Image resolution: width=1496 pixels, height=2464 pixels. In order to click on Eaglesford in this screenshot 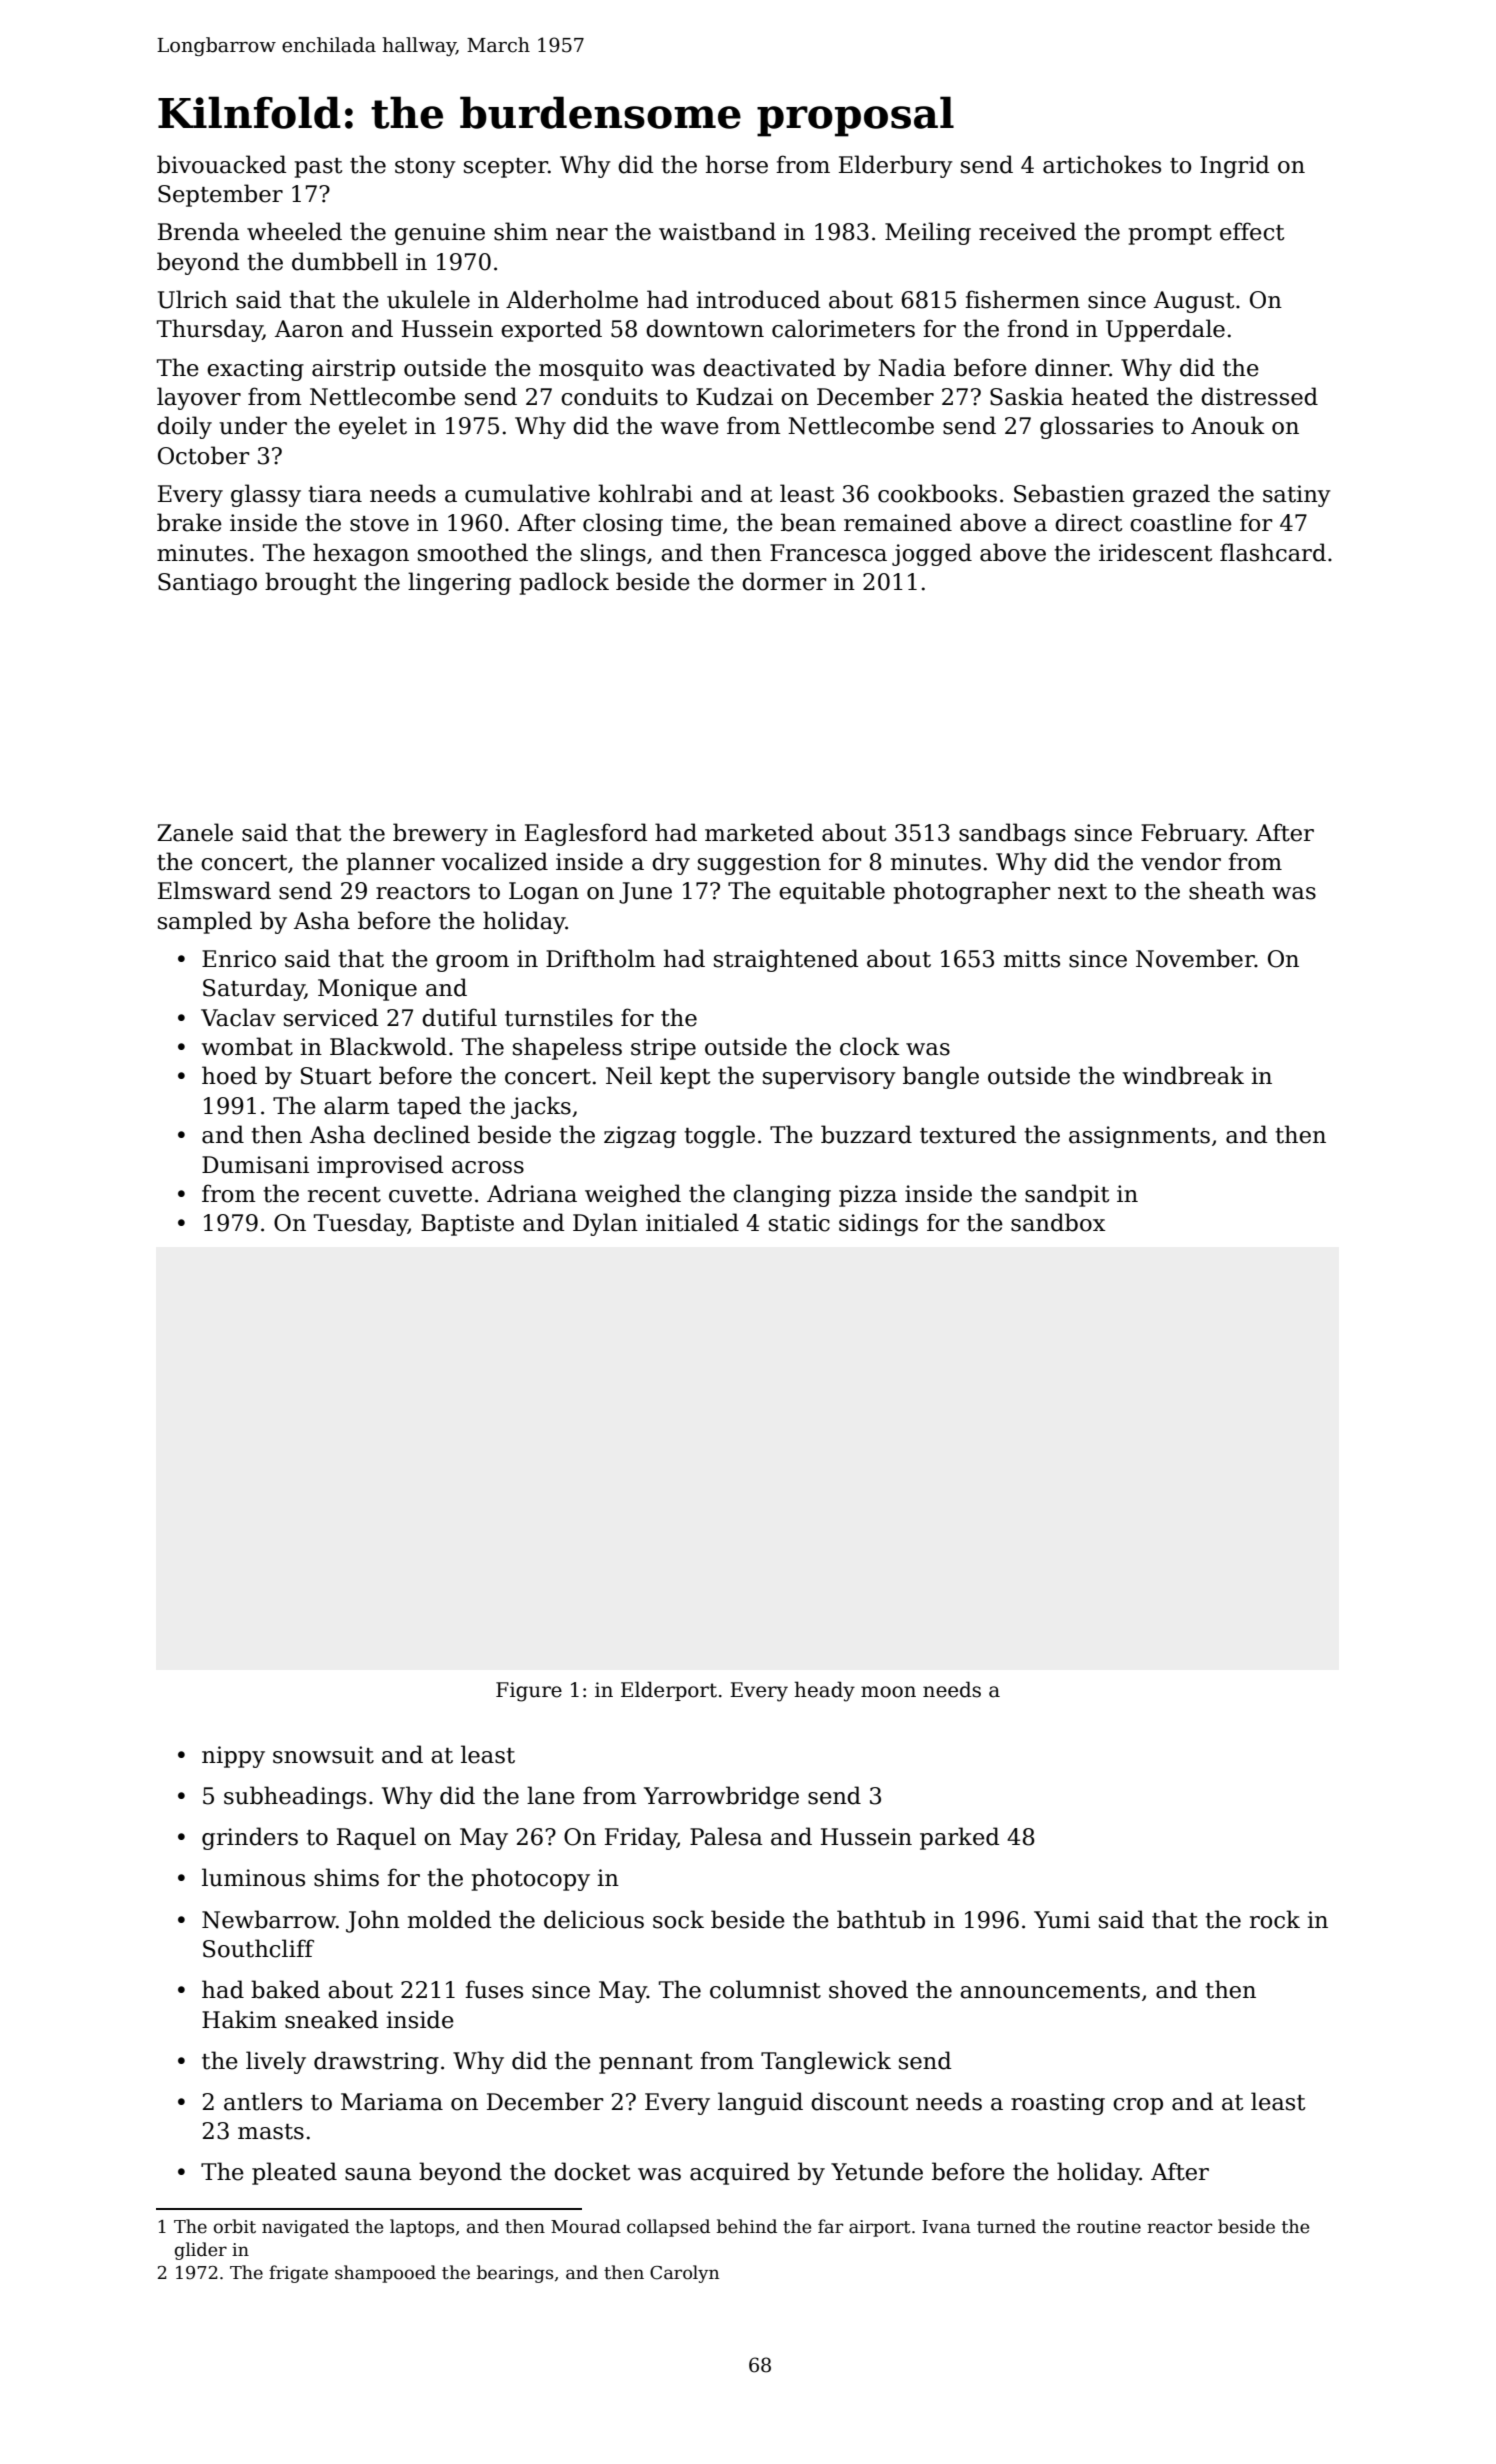, I will do `click(586, 834)`.
